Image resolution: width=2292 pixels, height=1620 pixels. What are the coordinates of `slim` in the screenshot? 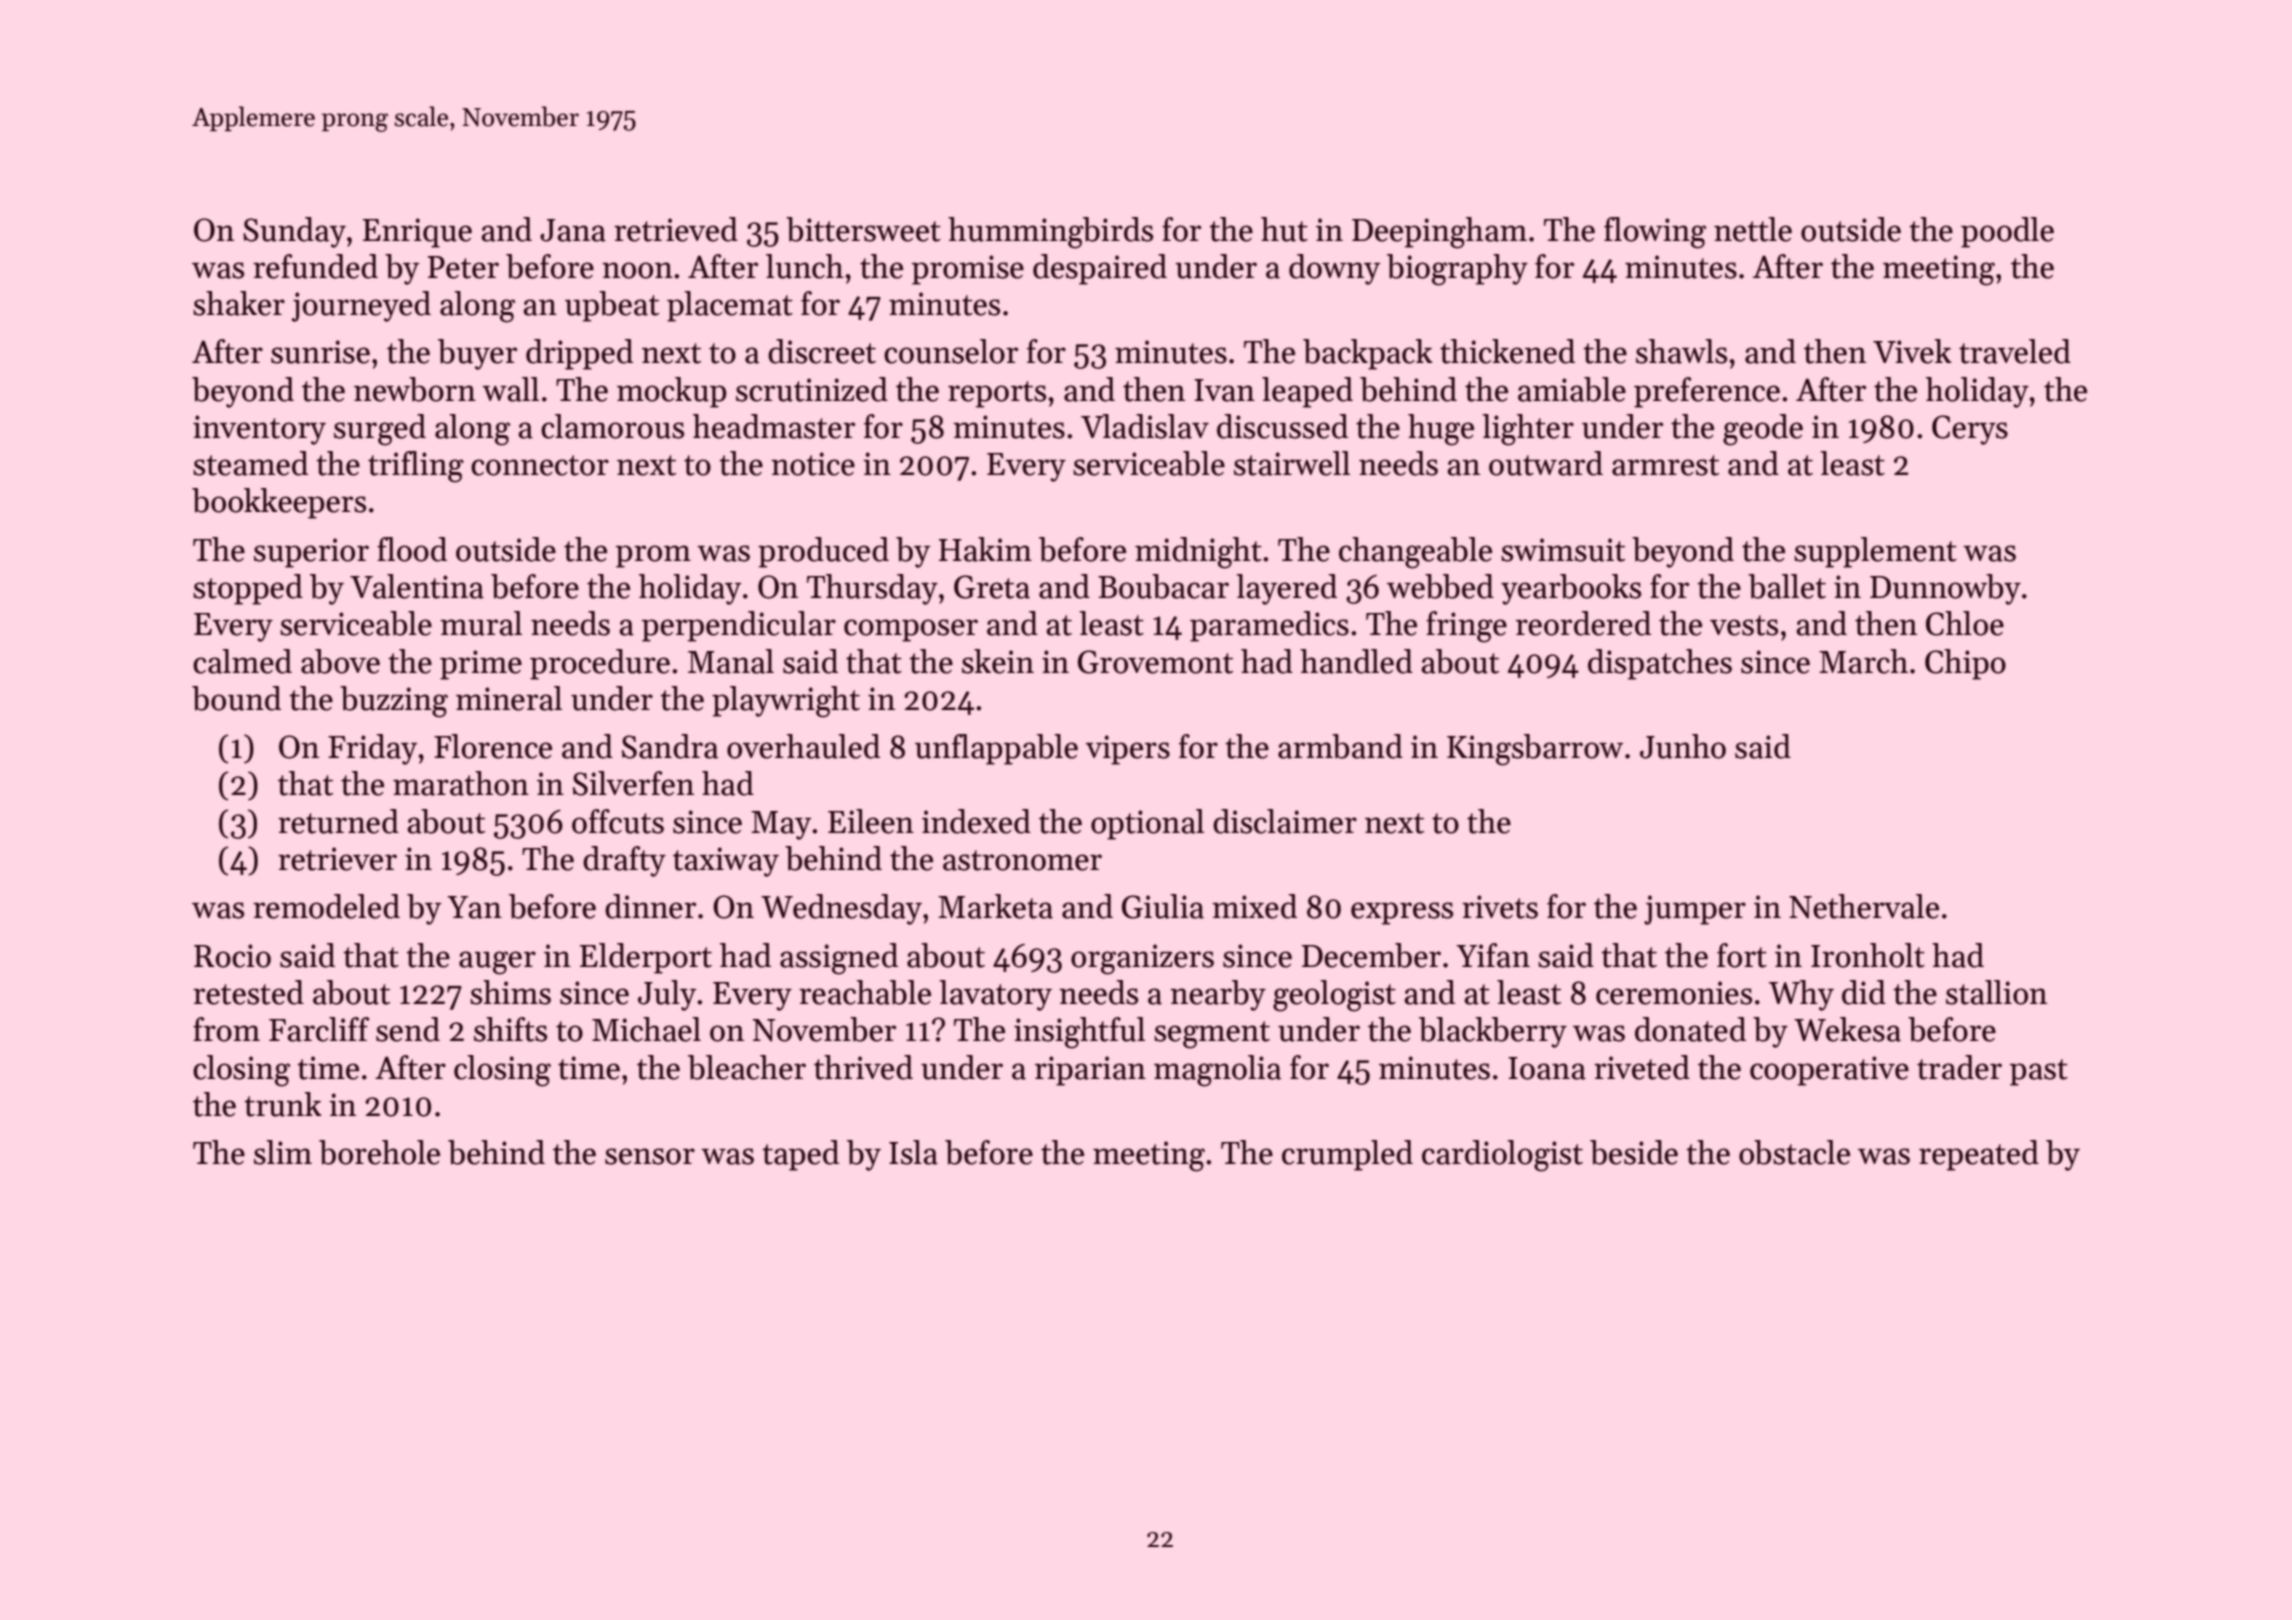 It's located at (283, 1152).
